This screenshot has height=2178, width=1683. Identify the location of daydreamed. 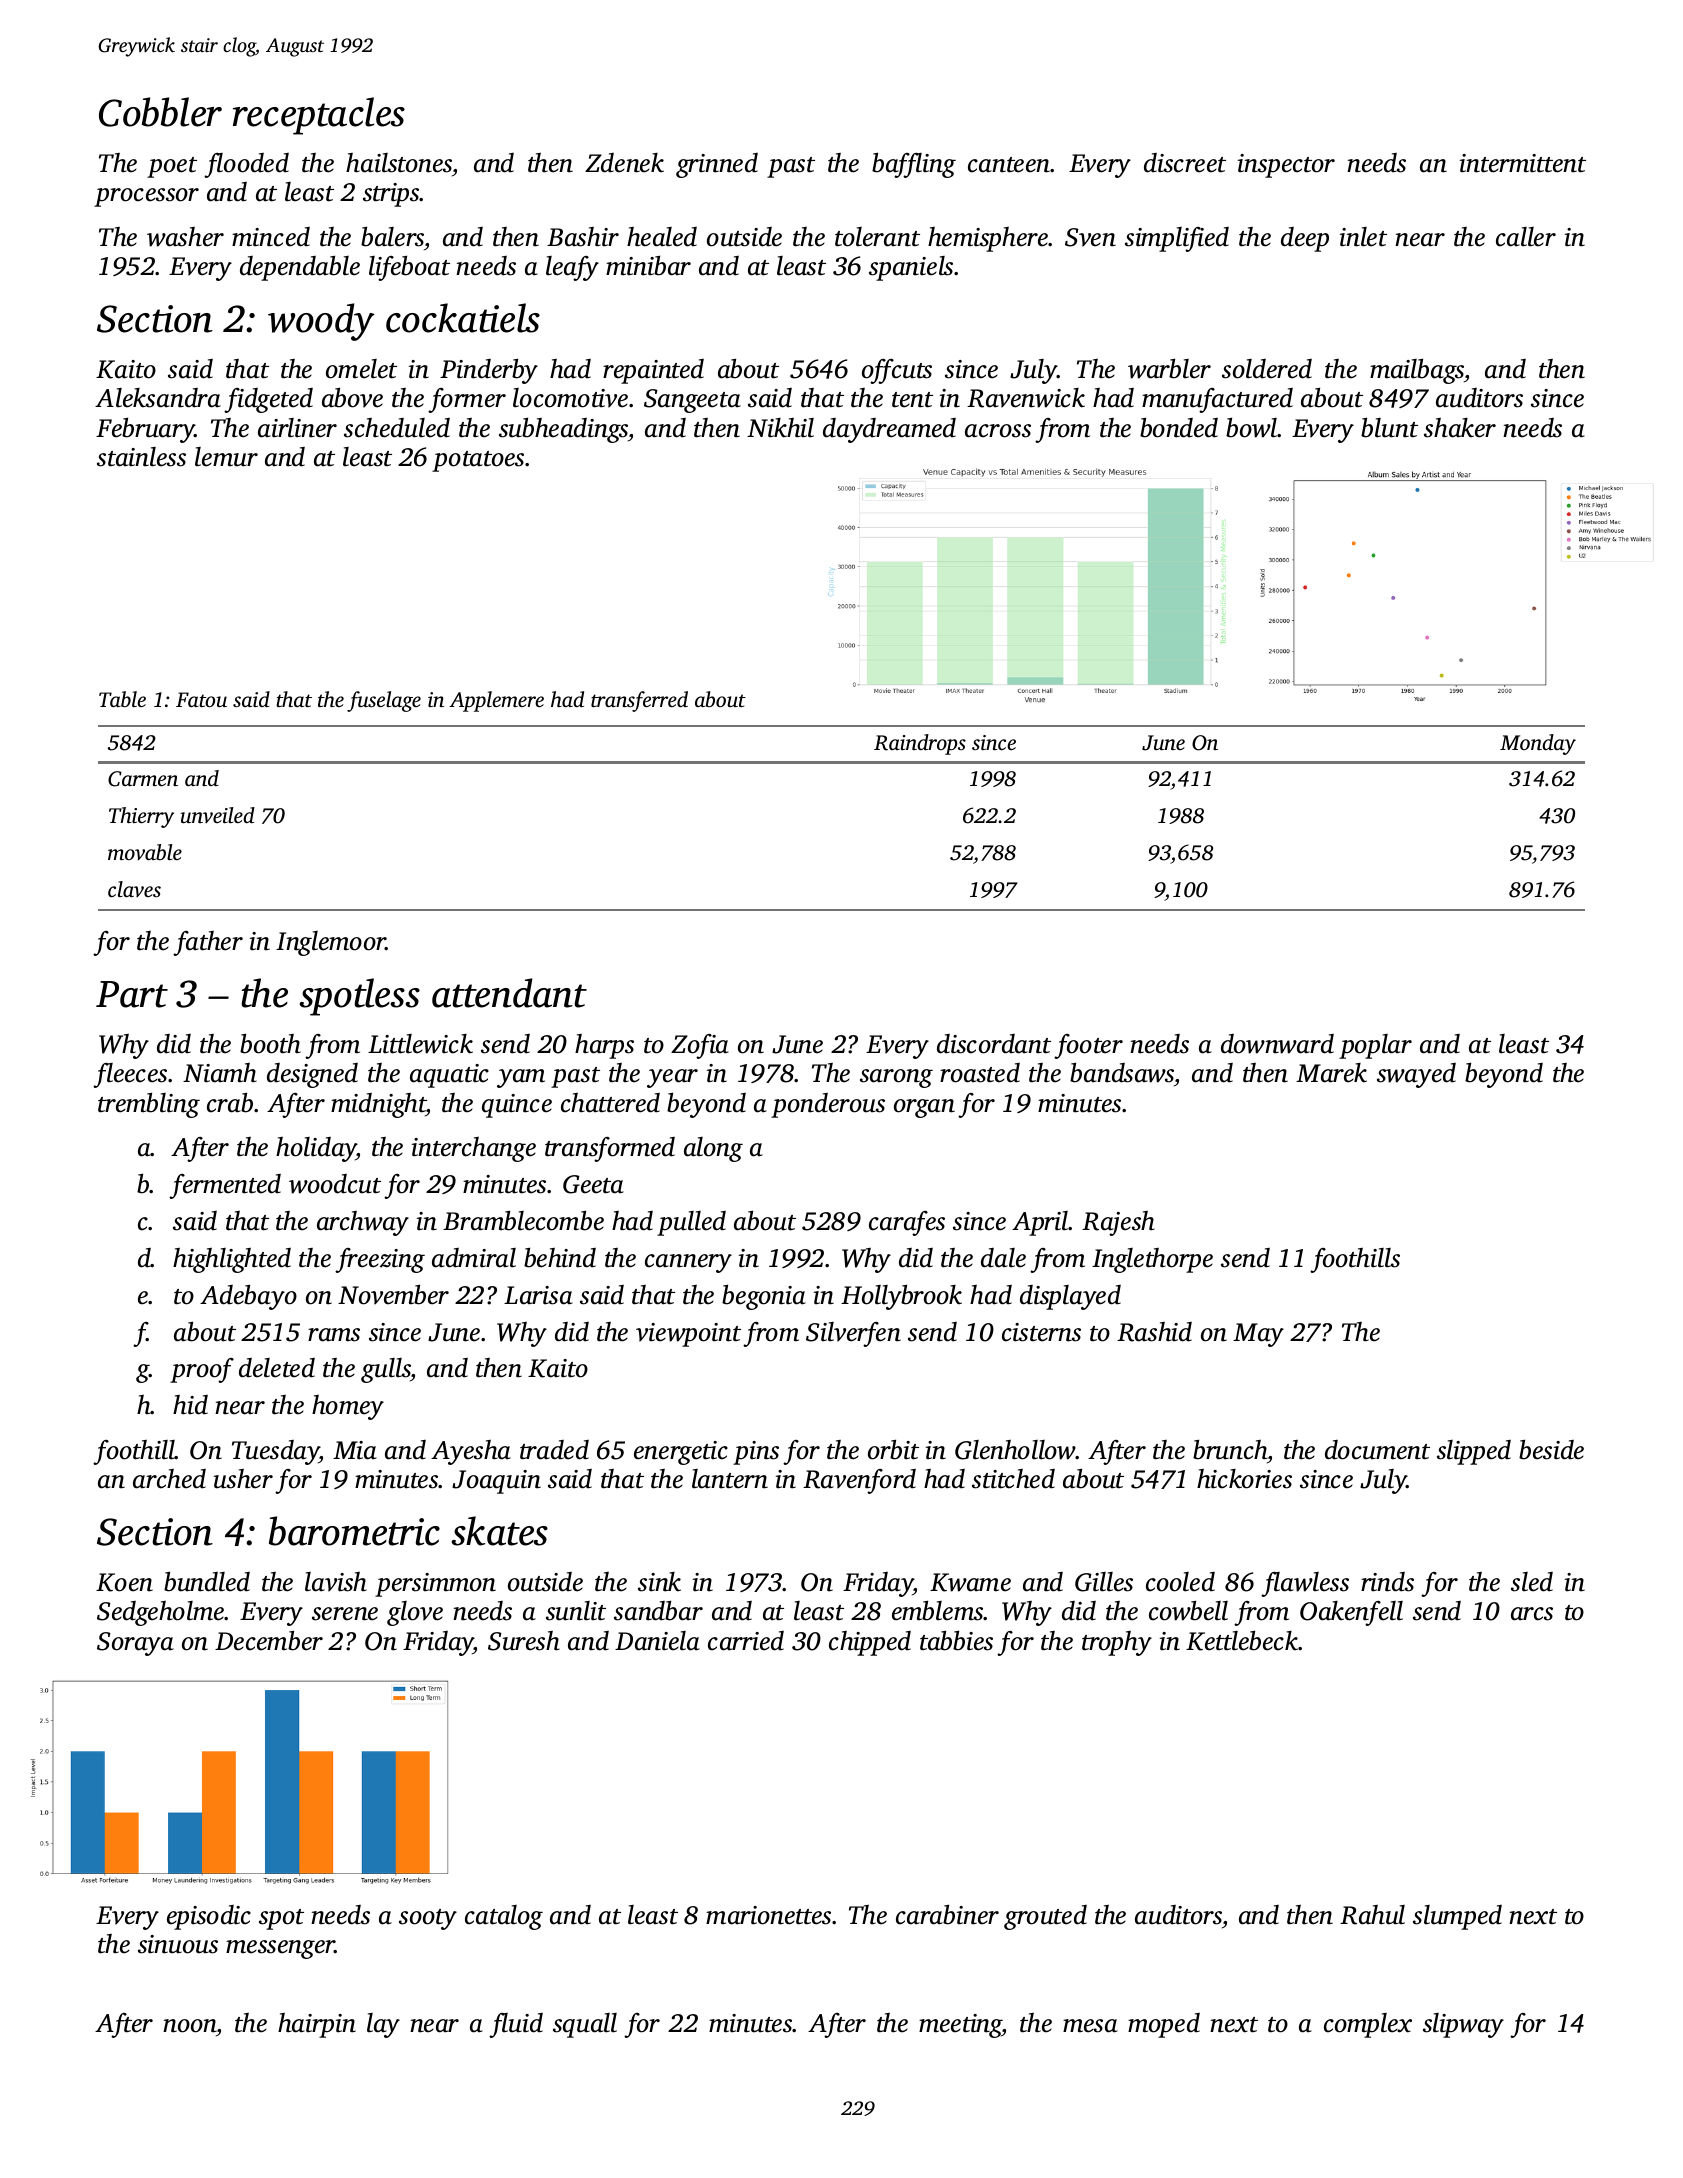
(889, 430).
